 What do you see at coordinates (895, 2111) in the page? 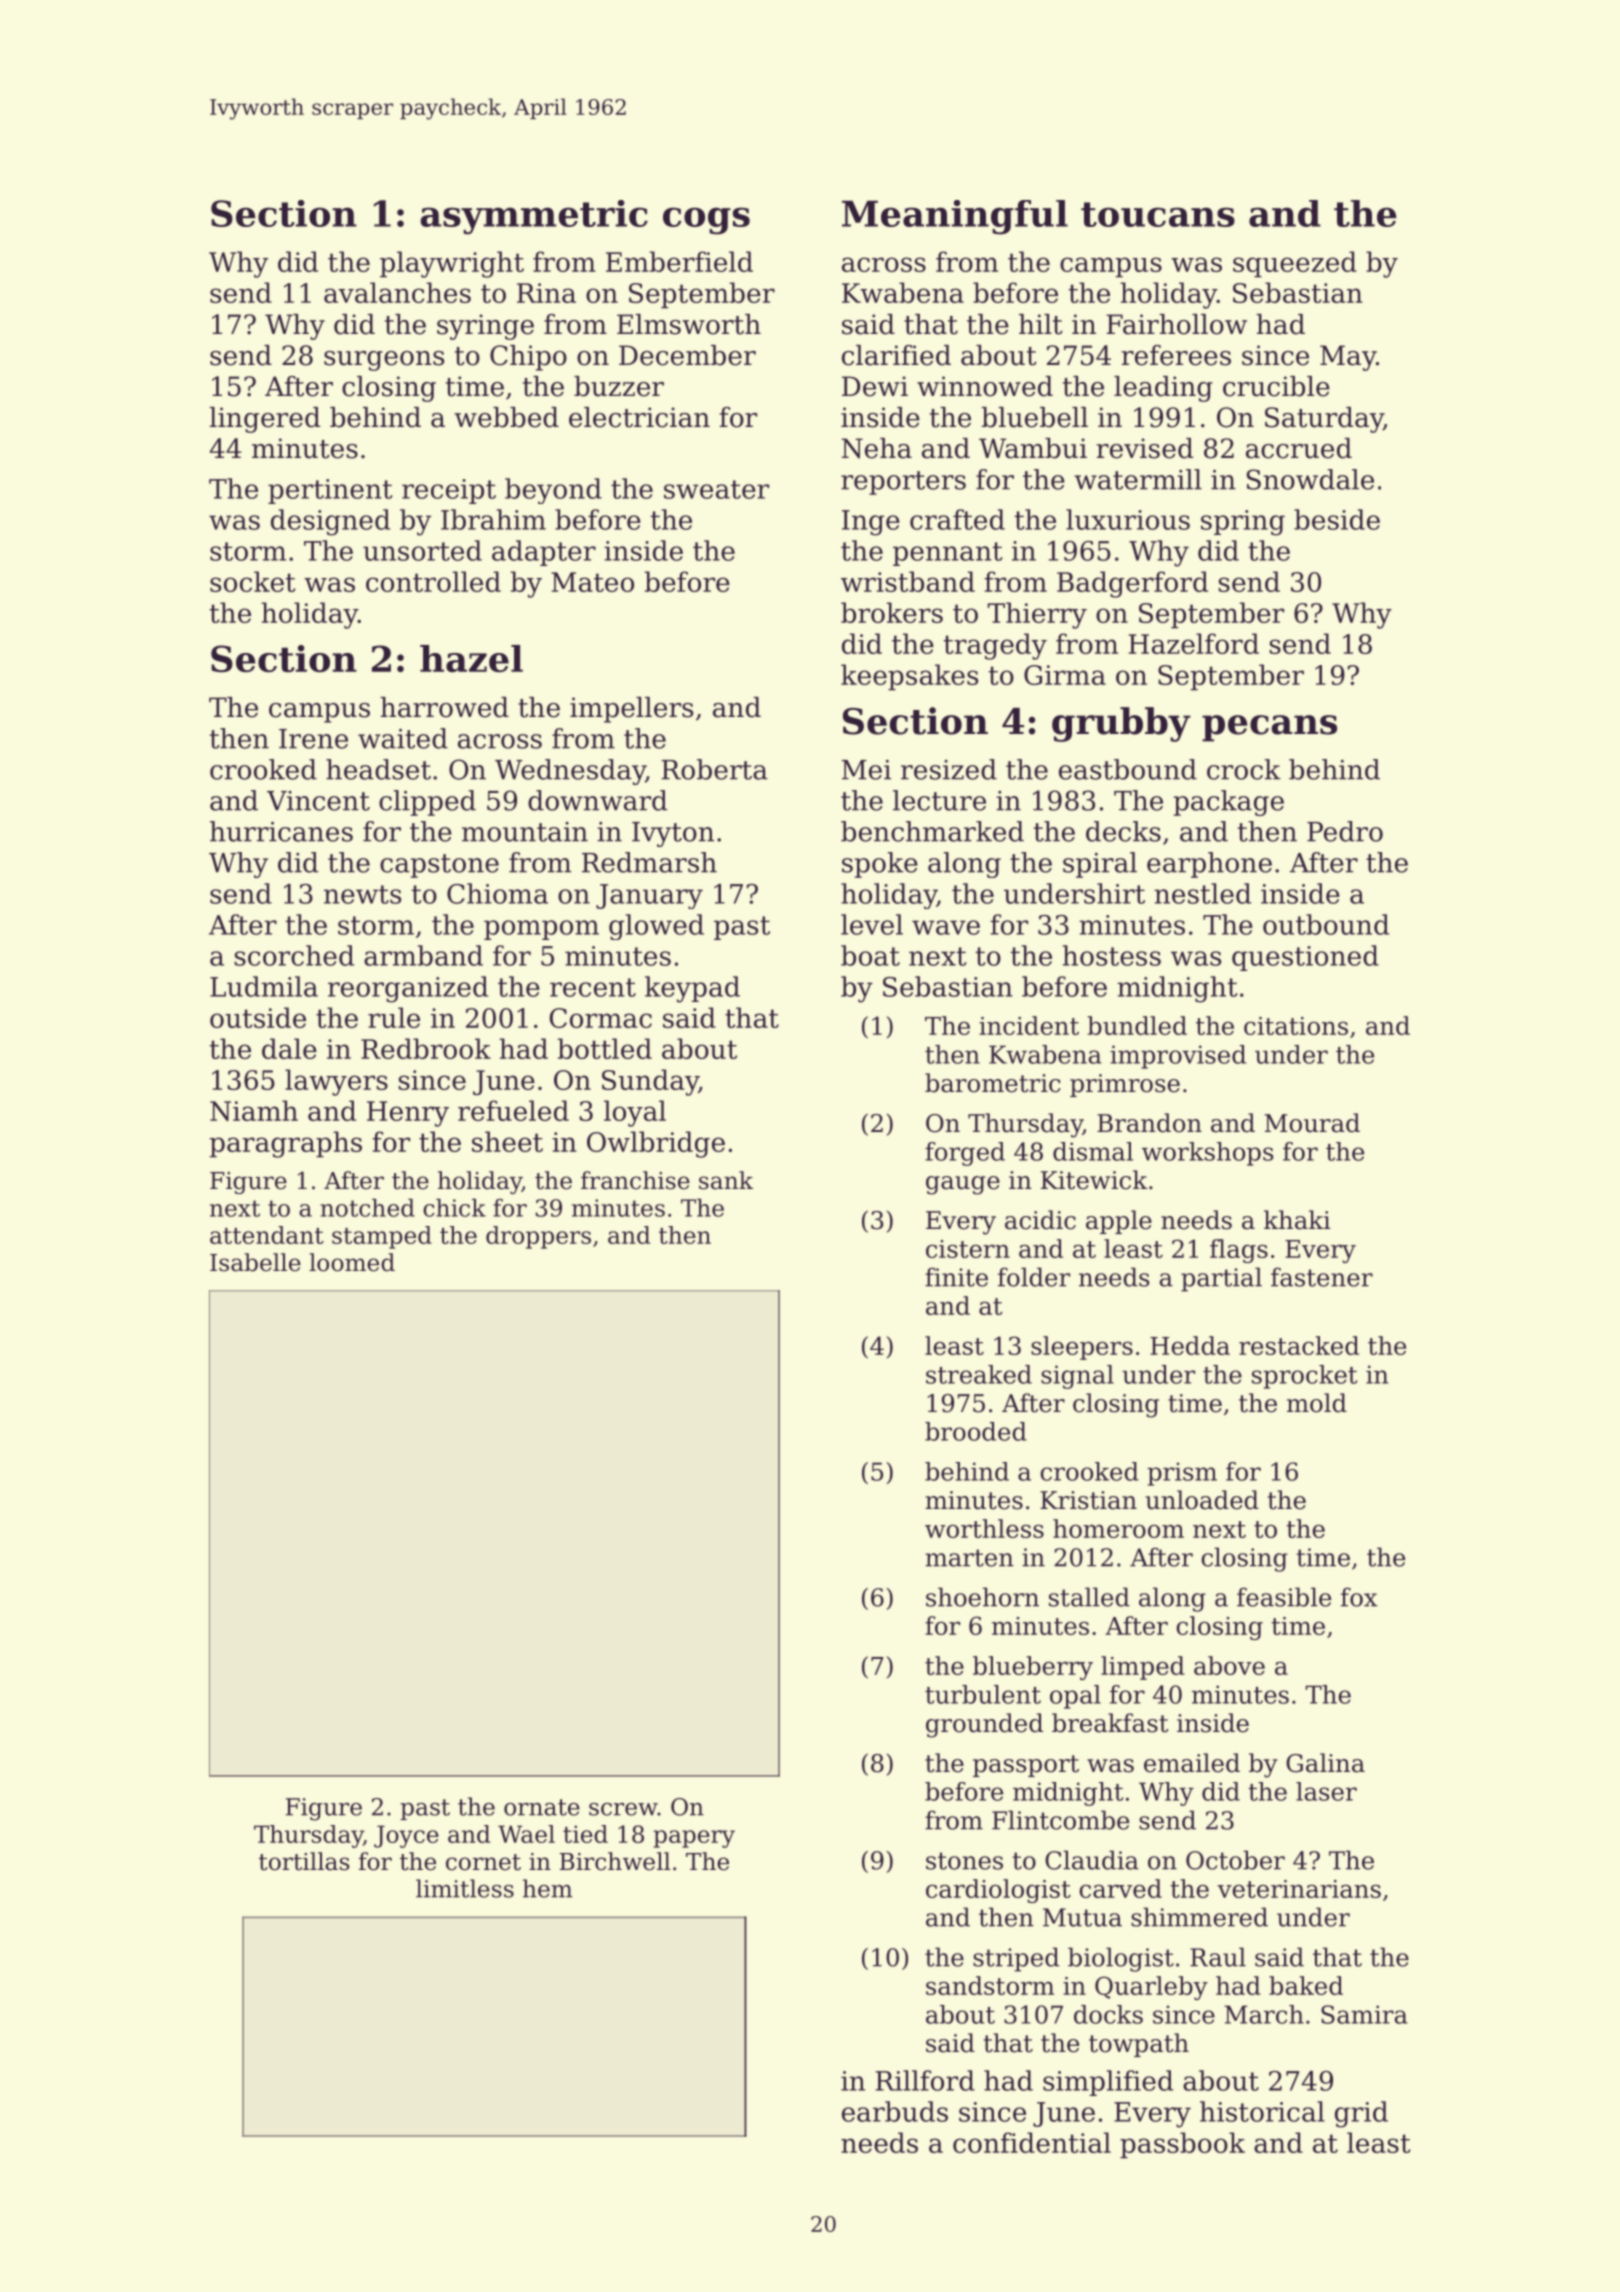
I see `earbuds` at bounding box center [895, 2111].
